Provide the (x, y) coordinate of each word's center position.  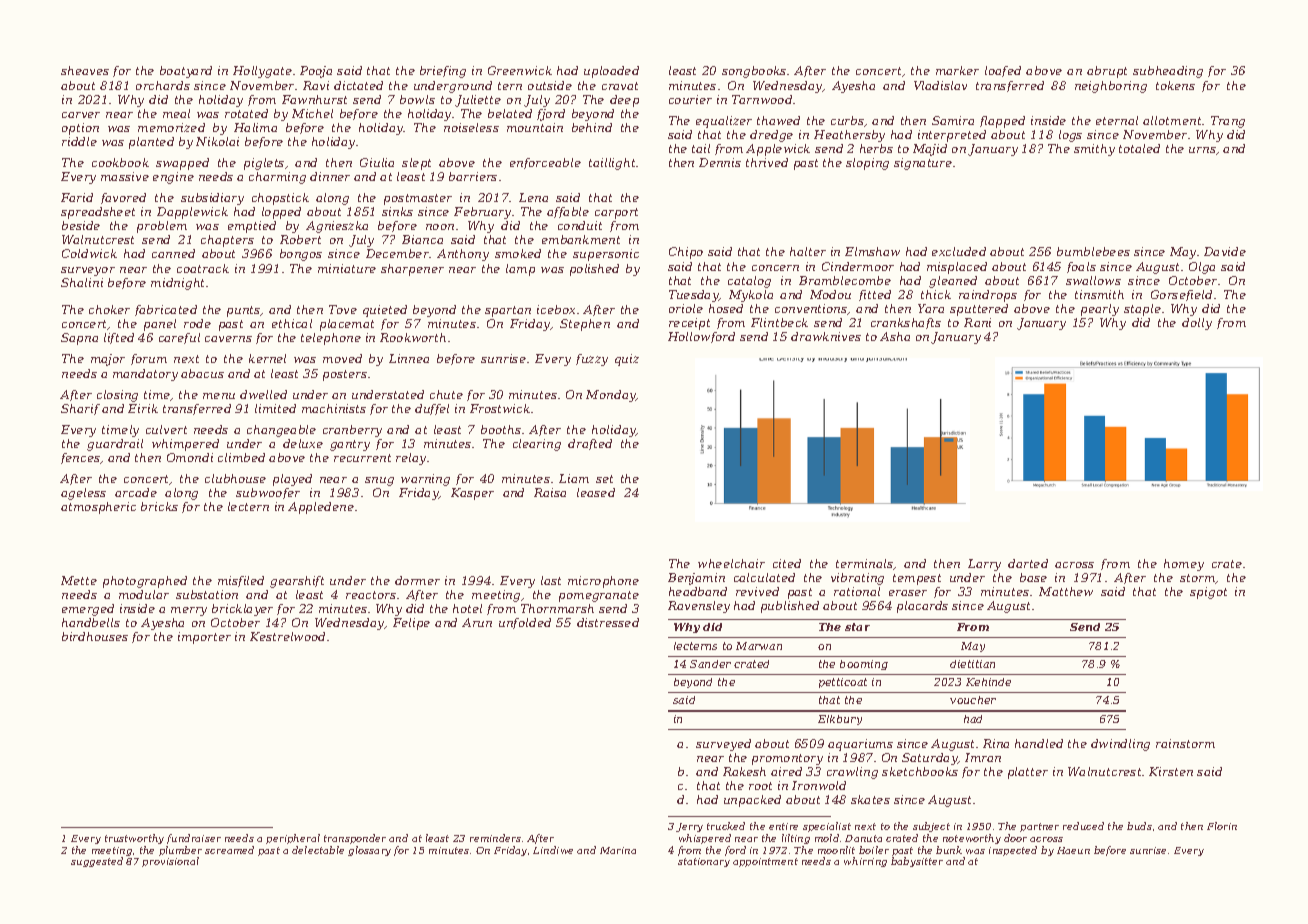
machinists (334, 408)
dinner (330, 176)
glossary (369, 851)
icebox (556, 309)
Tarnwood (762, 99)
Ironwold (819, 785)
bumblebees (1093, 251)
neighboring (1111, 87)
